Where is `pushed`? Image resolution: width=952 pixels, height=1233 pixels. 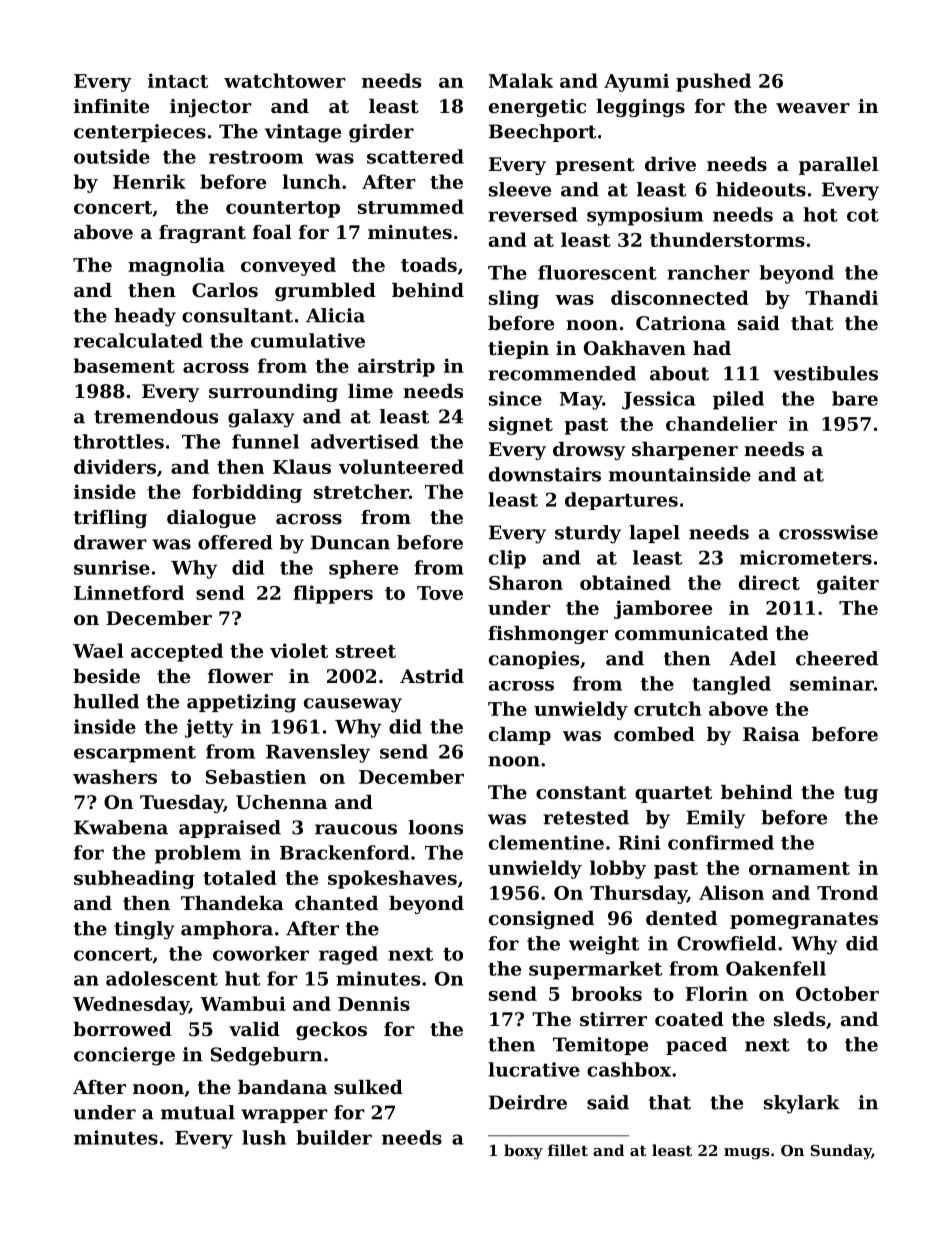 pushed is located at coordinates (713, 82).
